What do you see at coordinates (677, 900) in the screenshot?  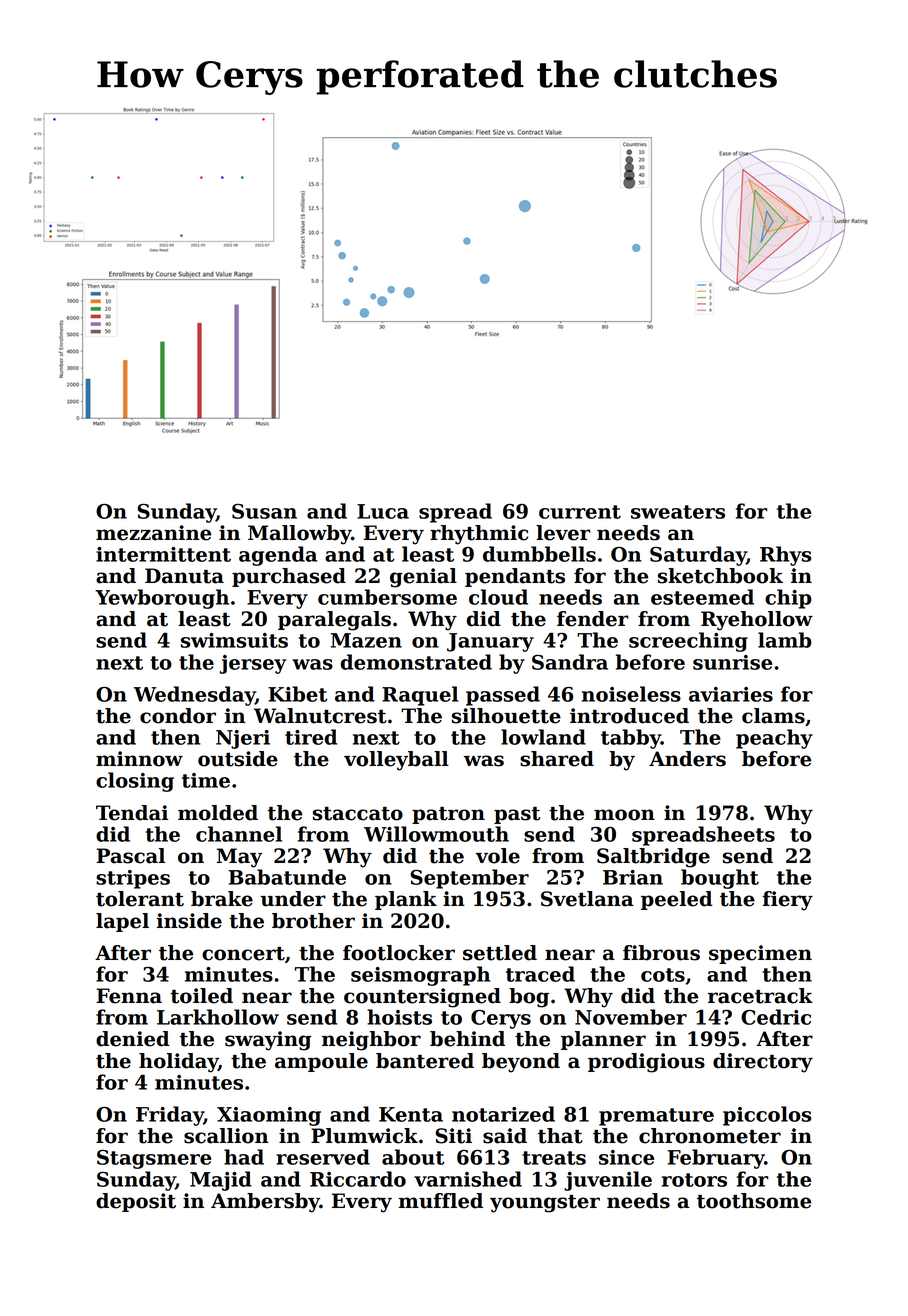 I see `peeled` at bounding box center [677, 900].
